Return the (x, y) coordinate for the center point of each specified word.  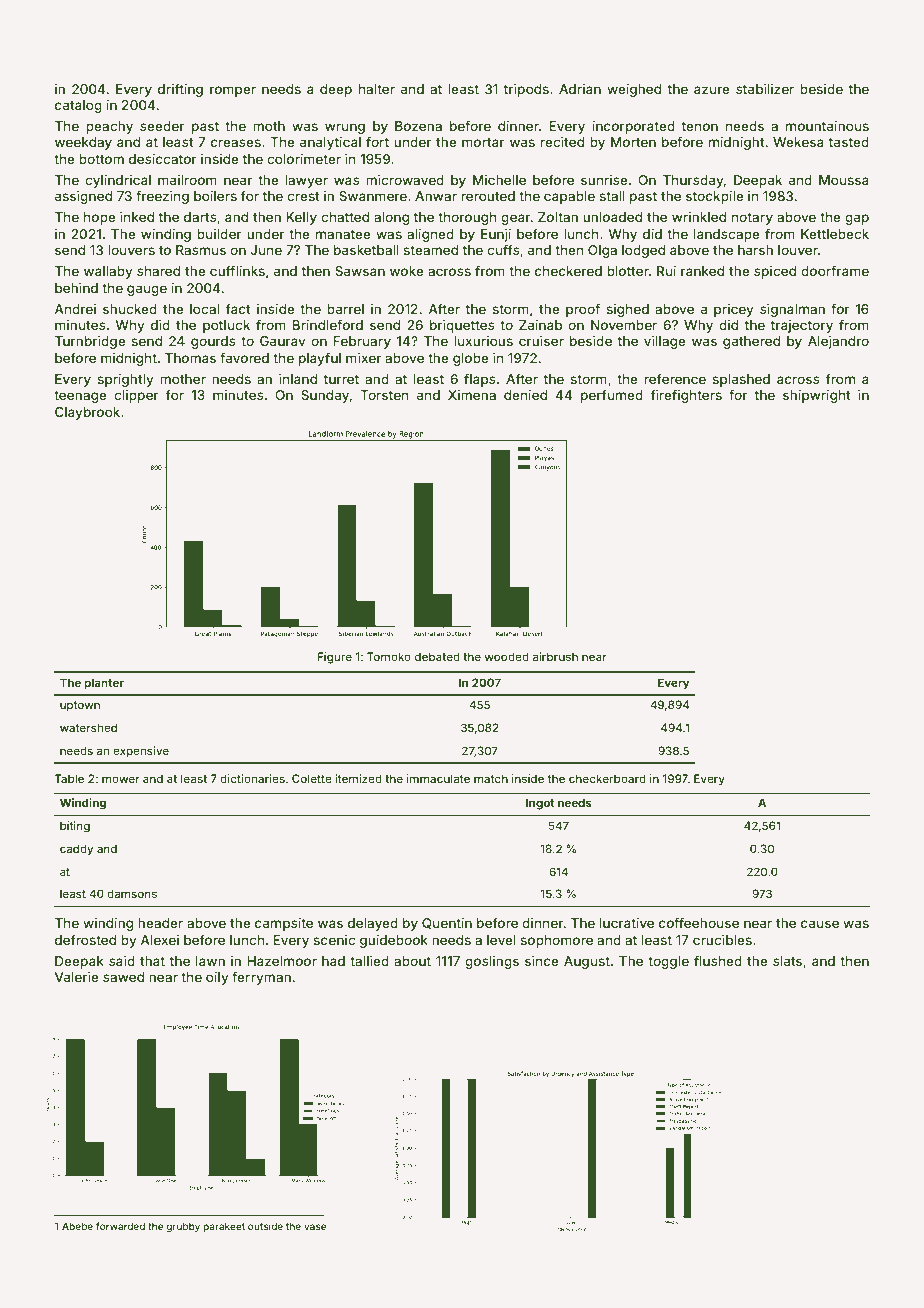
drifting (180, 90)
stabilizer (765, 89)
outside (265, 1226)
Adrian (580, 89)
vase (315, 1227)
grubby (183, 1227)
